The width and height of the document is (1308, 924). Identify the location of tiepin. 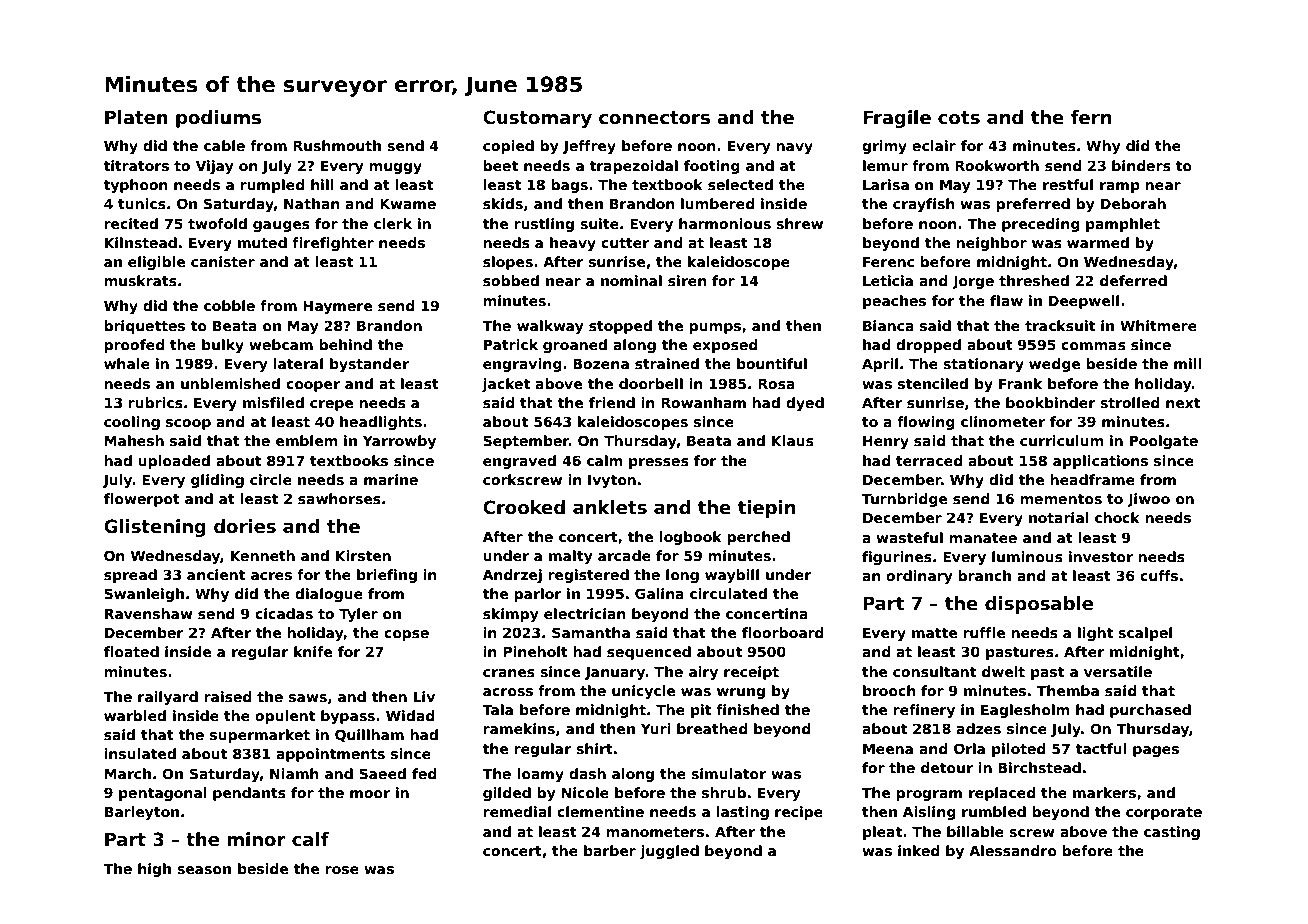
(766, 509).
